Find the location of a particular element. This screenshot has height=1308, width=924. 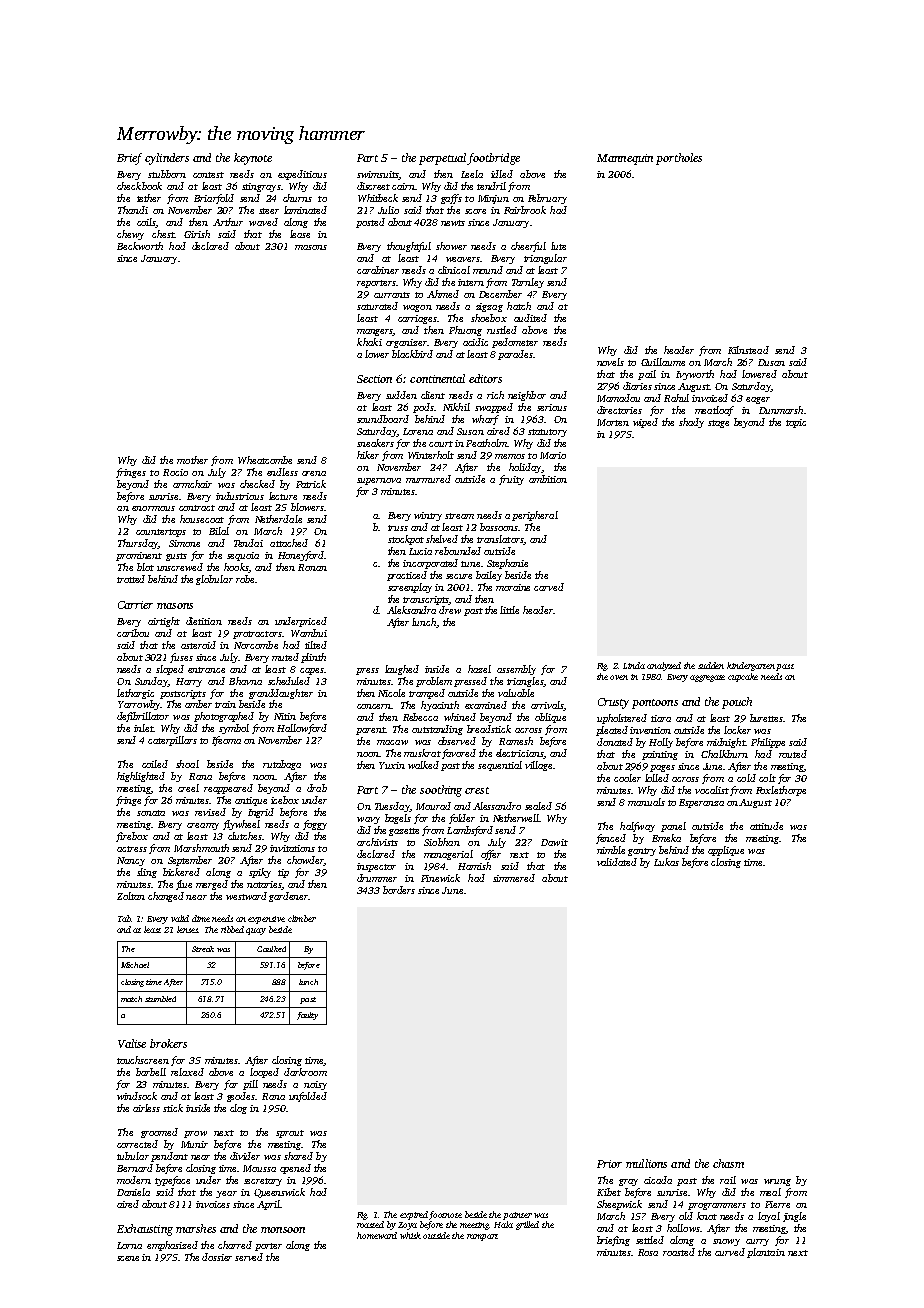

Hala is located at coordinates (503, 1224).
